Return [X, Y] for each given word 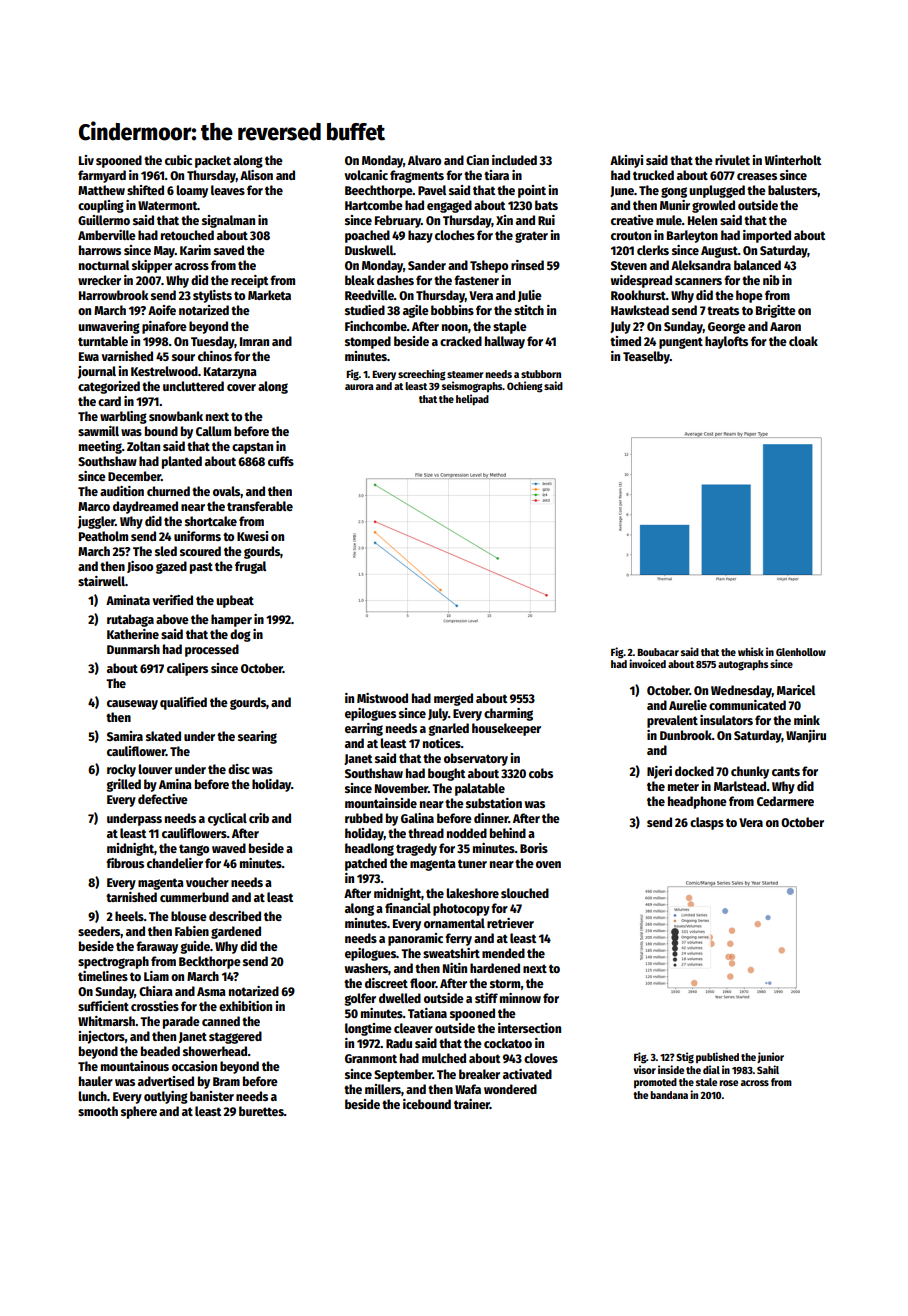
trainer [472, 1104]
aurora [359, 387]
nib [771, 280]
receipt [249, 281]
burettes [261, 1111]
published [717, 1057]
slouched [525, 893]
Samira [125, 736]
